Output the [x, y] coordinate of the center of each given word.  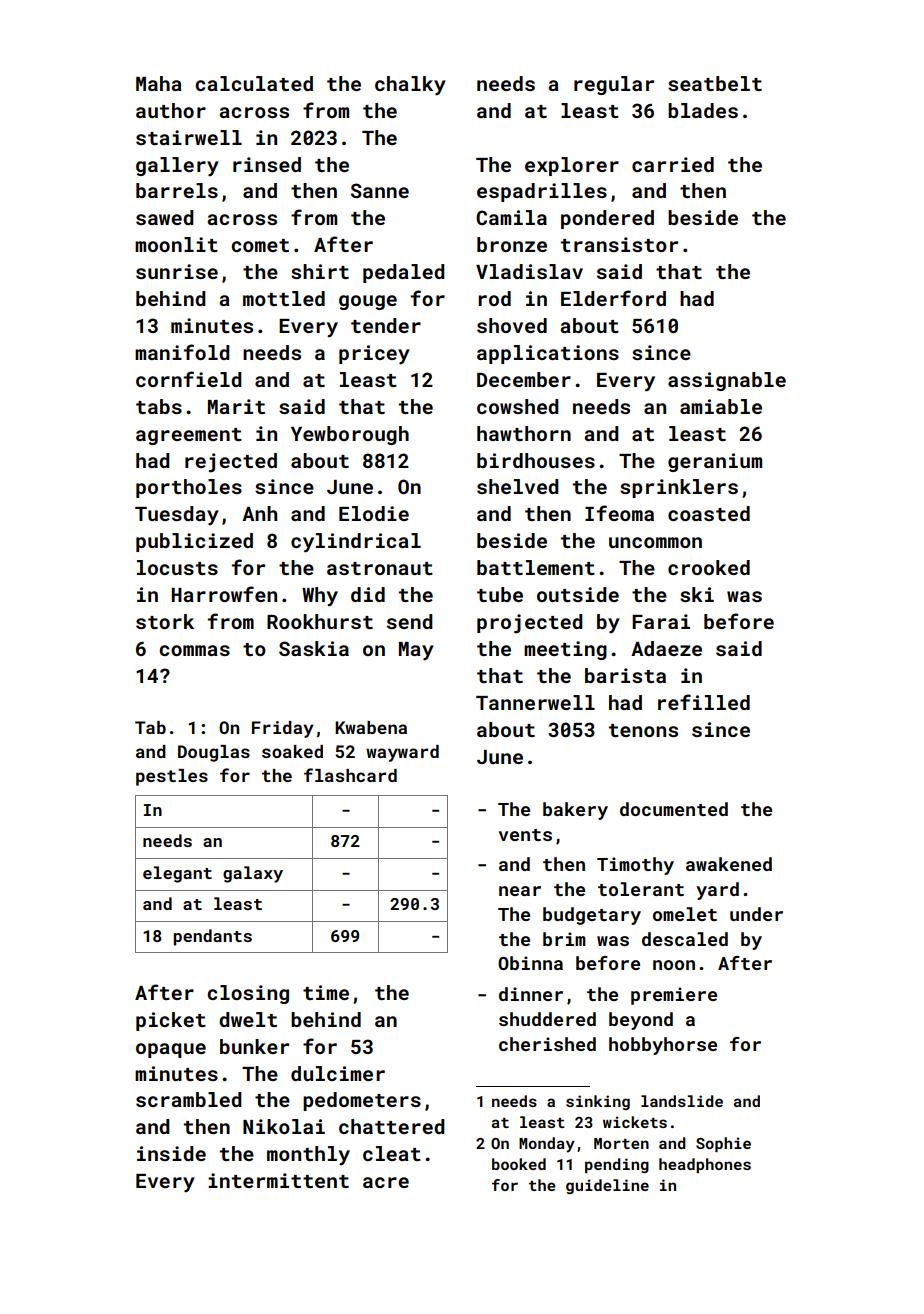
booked [519, 1164]
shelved [518, 486]
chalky [410, 86]
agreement [189, 436]
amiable [721, 406]
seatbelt [715, 83]
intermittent [278, 1180]
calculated [254, 83]
